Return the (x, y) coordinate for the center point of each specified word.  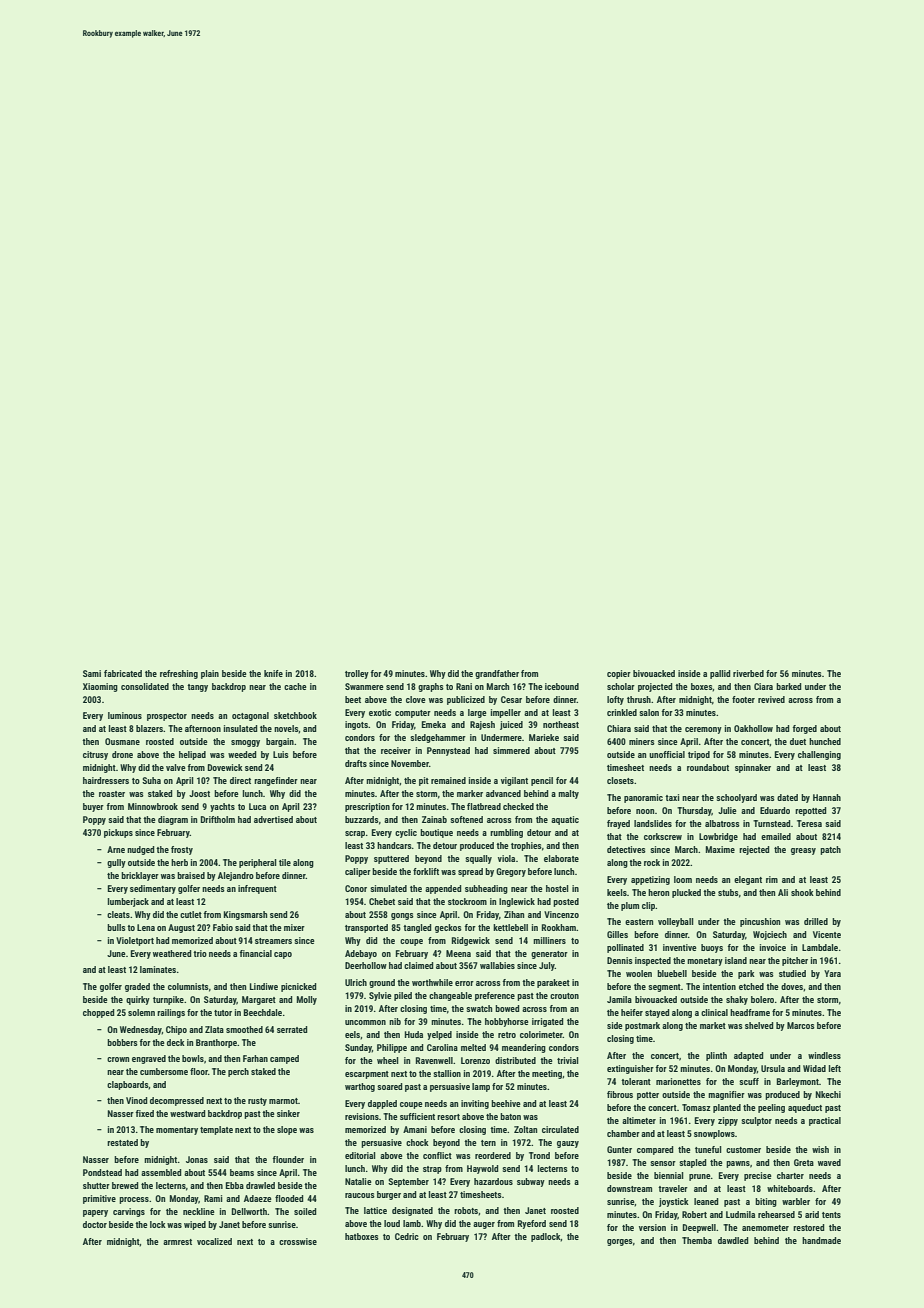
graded (137, 987)
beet (353, 699)
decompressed (177, 1101)
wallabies (497, 965)
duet (798, 741)
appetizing (650, 880)
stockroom (467, 901)
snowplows (714, 1134)
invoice (773, 947)
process (134, 1200)
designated (412, 1211)
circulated (560, 1129)
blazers (149, 728)
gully (116, 863)
